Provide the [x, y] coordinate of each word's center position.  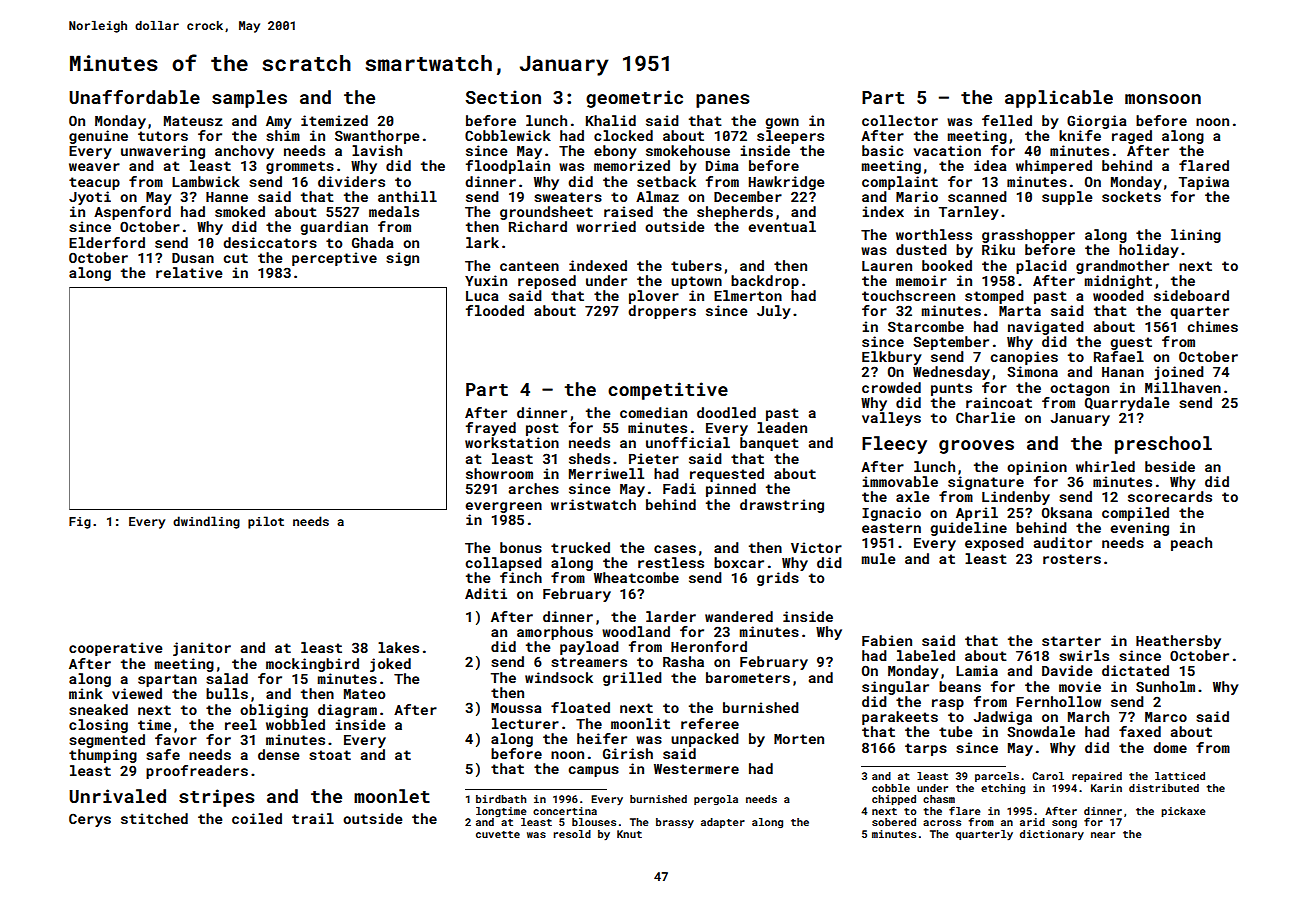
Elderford [107, 242]
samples [249, 99]
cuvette [498, 834]
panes [723, 101]
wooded [1118, 295]
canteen [529, 266]
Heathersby [1178, 642]
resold [572, 834]
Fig [80, 523]
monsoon [1163, 99]
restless [671, 562]
